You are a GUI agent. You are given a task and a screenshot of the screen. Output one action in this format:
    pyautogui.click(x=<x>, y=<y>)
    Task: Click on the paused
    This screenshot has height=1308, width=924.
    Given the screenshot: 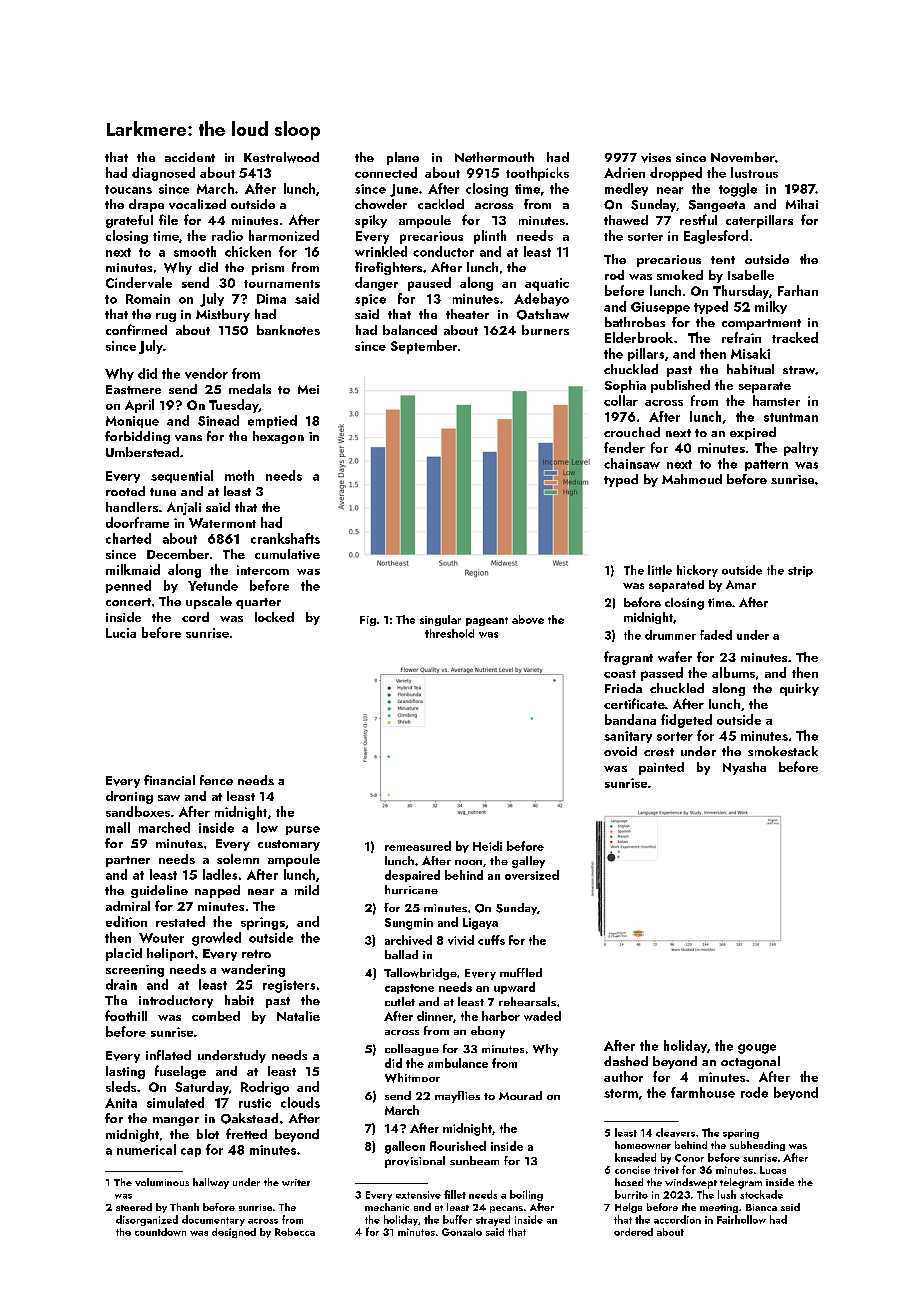 What is the action you would take?
    pyautogui.click(x=429, y=284)
